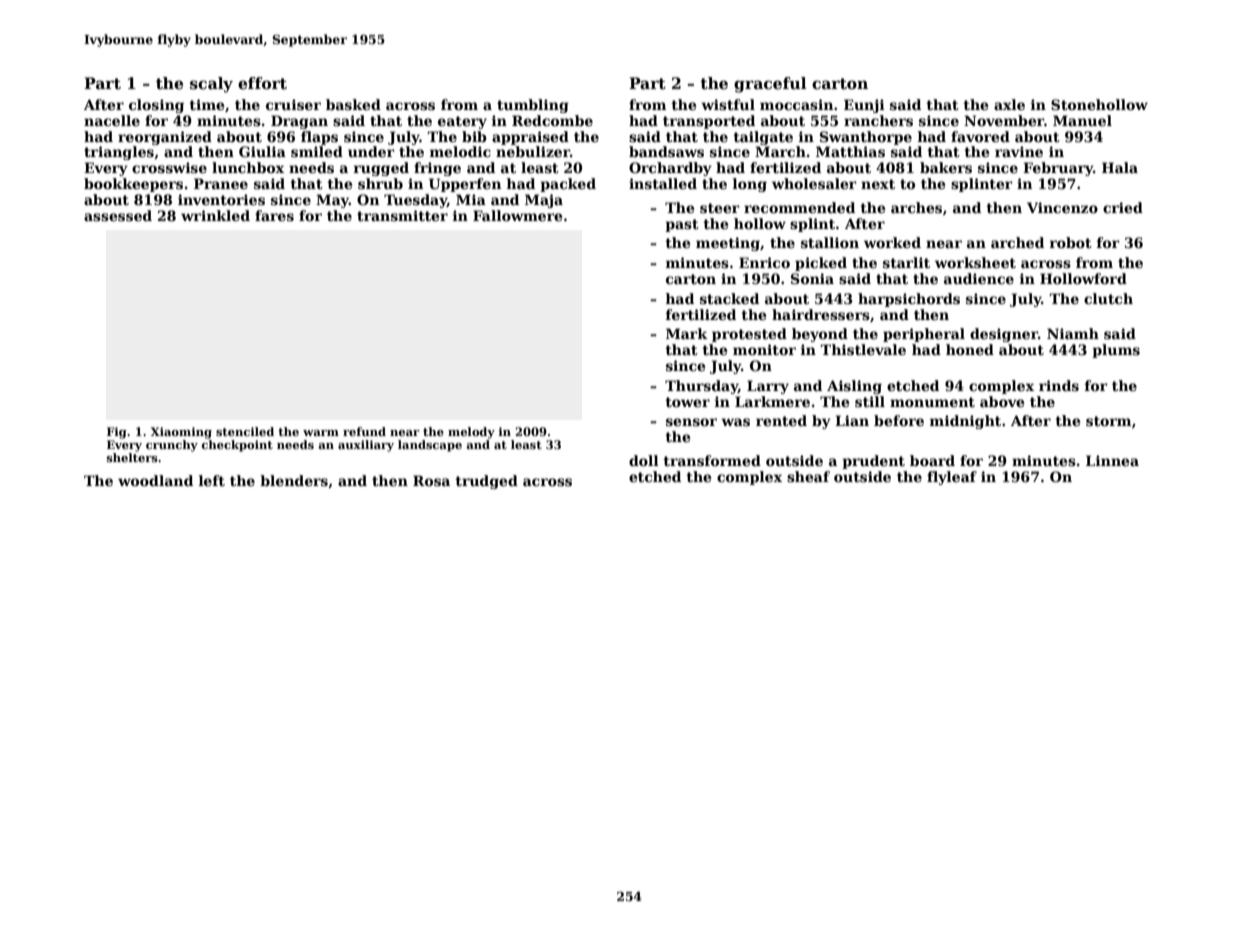  What do you see at coordinates (119, 153) in the screenshot?
I see `triangles` at bounding box center [119, 153].
